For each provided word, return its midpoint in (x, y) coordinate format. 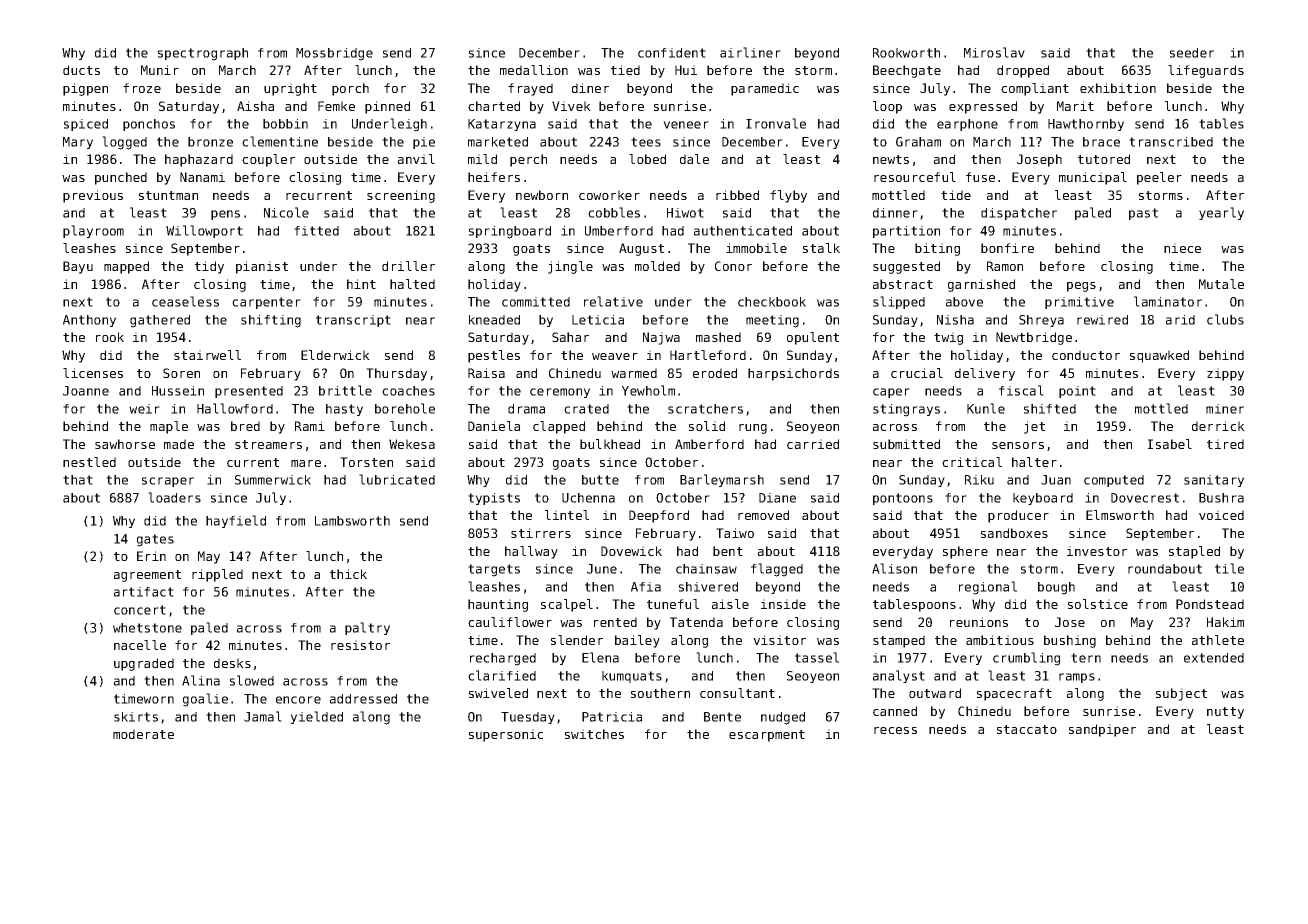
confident (672, 53)
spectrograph (203, 54)
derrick (1218, 426)
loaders (174, 497)
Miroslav (994, 52)
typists (494, 499)
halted (412, 284)
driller (408, 266)
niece (1182, 248)
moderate (143, 734)
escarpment (767, 736)
